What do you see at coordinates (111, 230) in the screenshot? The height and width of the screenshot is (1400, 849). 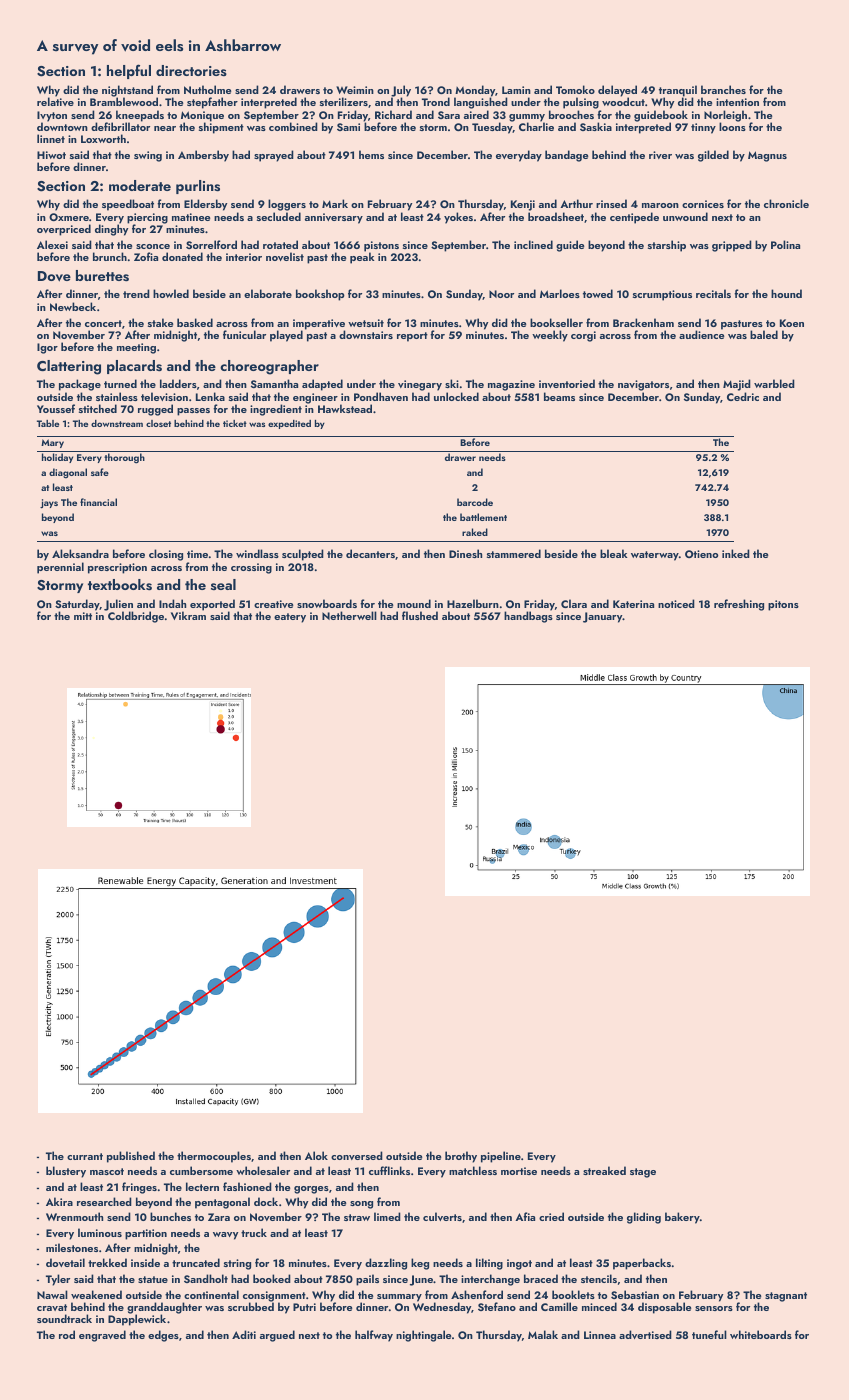 I see `dinghy` at bounding box center [111, 230].
